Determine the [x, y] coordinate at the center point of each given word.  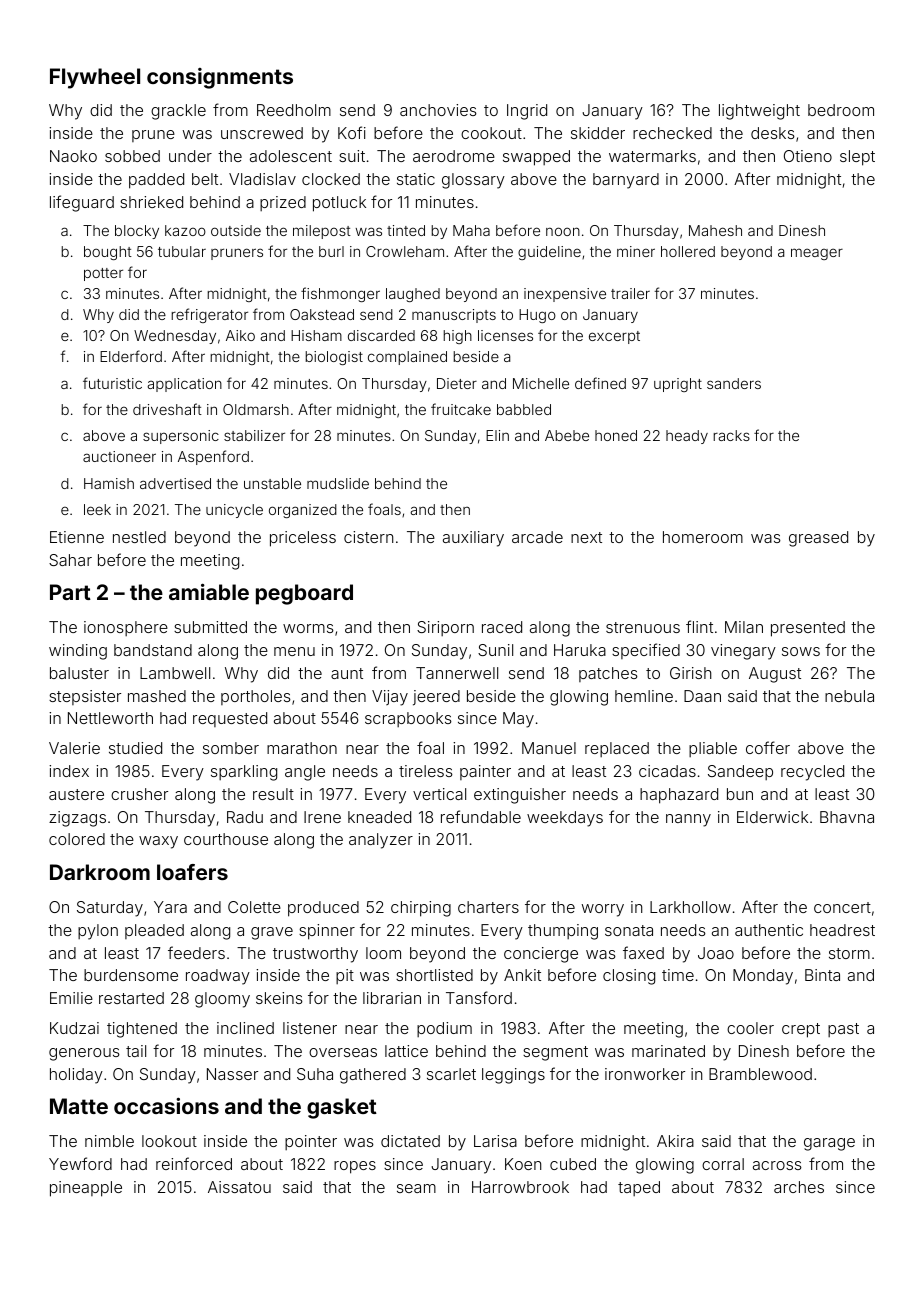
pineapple [86, 1189]
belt [205, 179]
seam [416, 1188]
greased [818, 539]
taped [639, 1188]
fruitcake [461, 409]
